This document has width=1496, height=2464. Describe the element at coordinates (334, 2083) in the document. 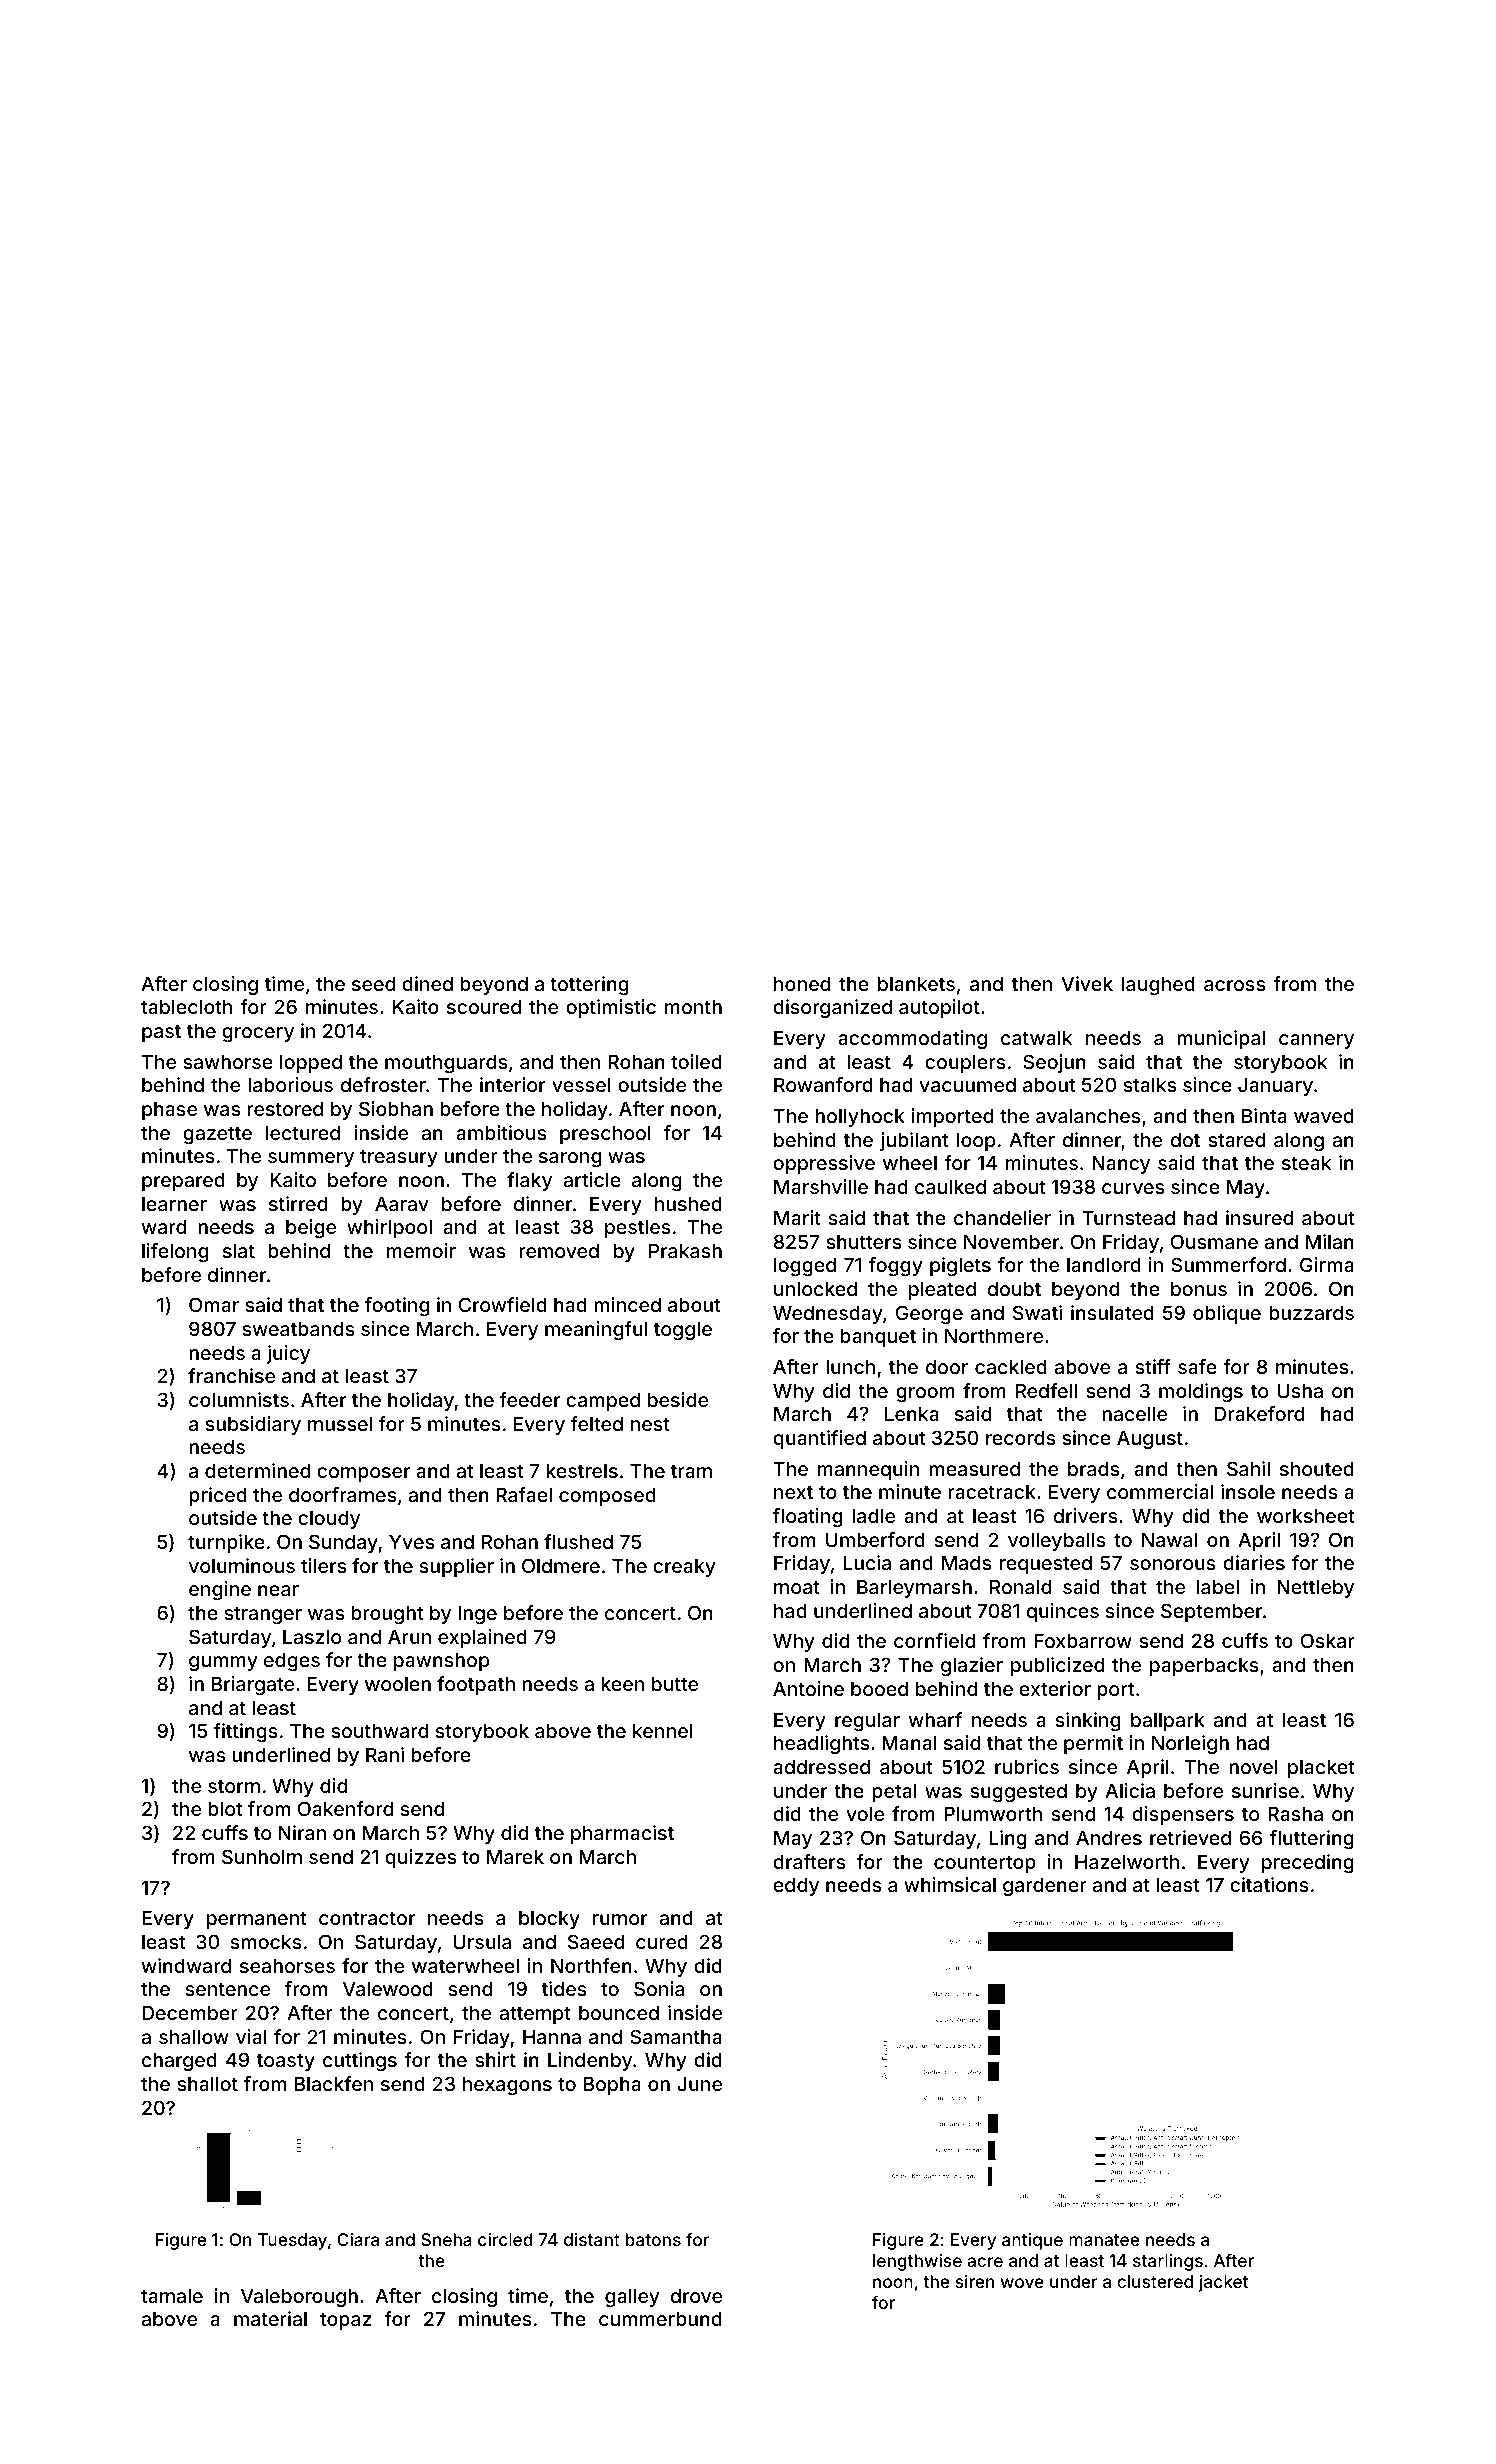

I see `Blackfen` at that location.
